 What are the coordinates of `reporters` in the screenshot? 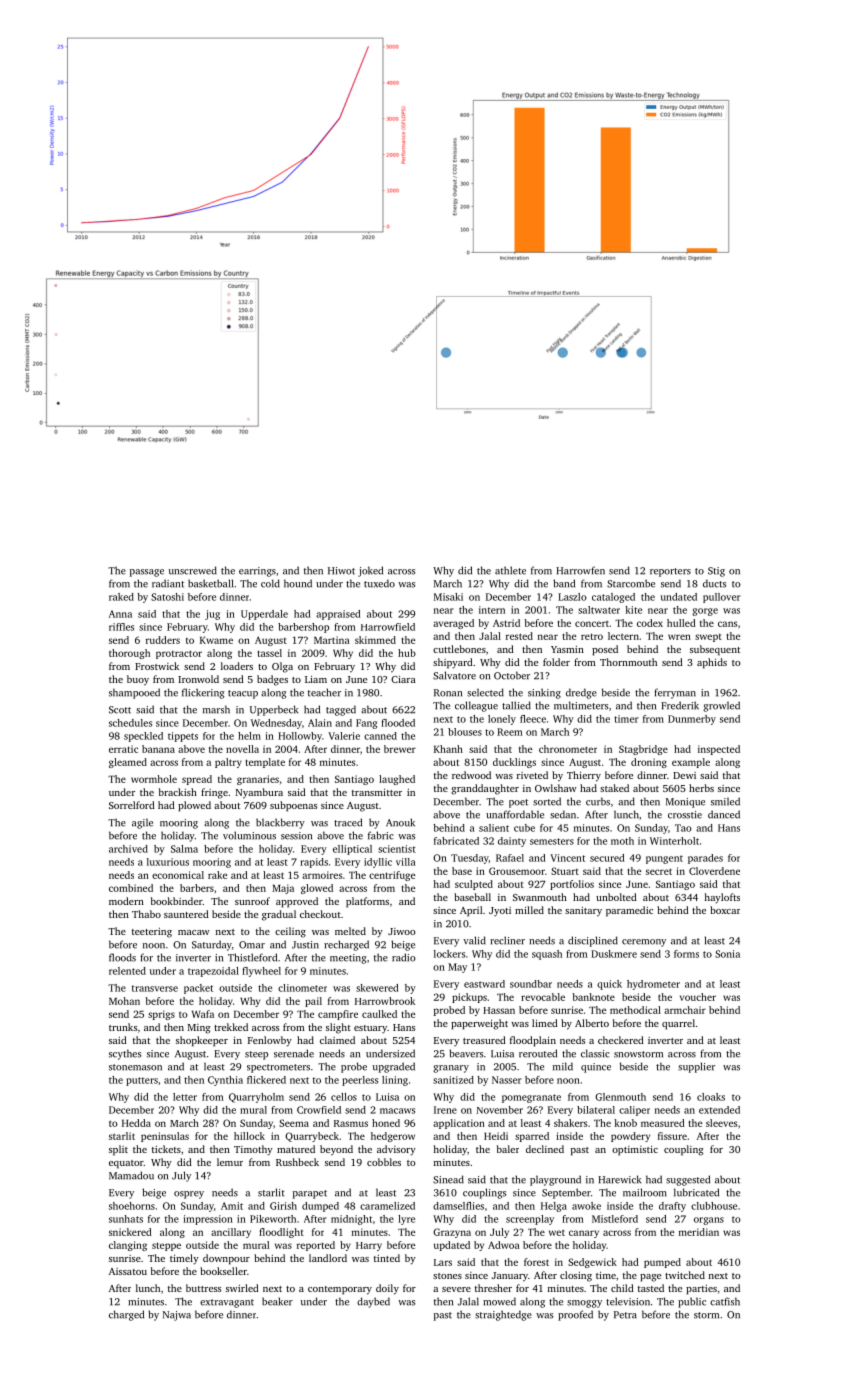 It's located at (670, 572).
